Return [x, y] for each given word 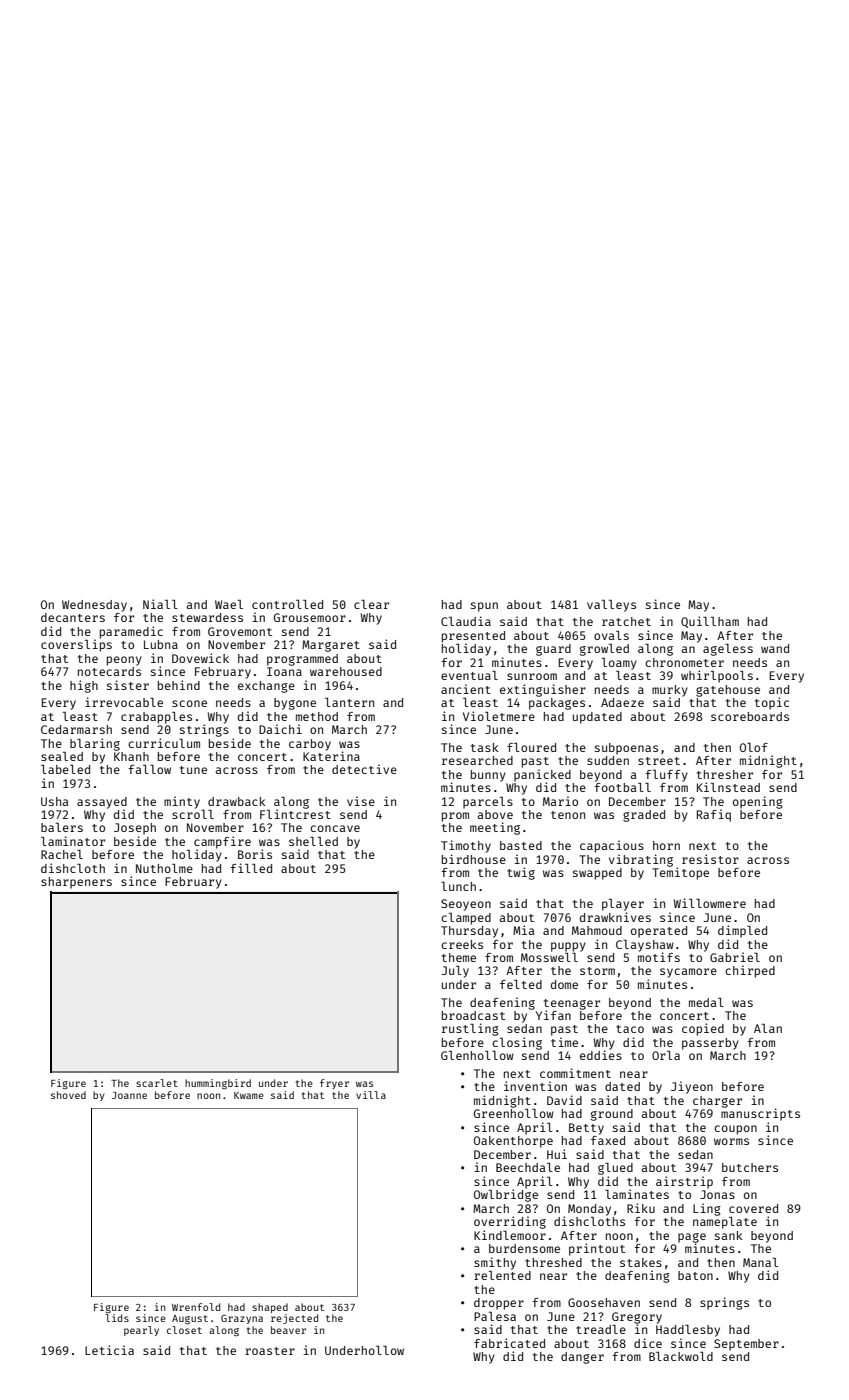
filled [251, 868]
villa [371, 1095]
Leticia [109, 1350]
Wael [229, 604]
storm [597, 971]
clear [371, 604]
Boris [255, 854]
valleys [611, 606]
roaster [270, 1351]
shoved [68, 1095]
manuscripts [760, 1114]
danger [582, 1358]
